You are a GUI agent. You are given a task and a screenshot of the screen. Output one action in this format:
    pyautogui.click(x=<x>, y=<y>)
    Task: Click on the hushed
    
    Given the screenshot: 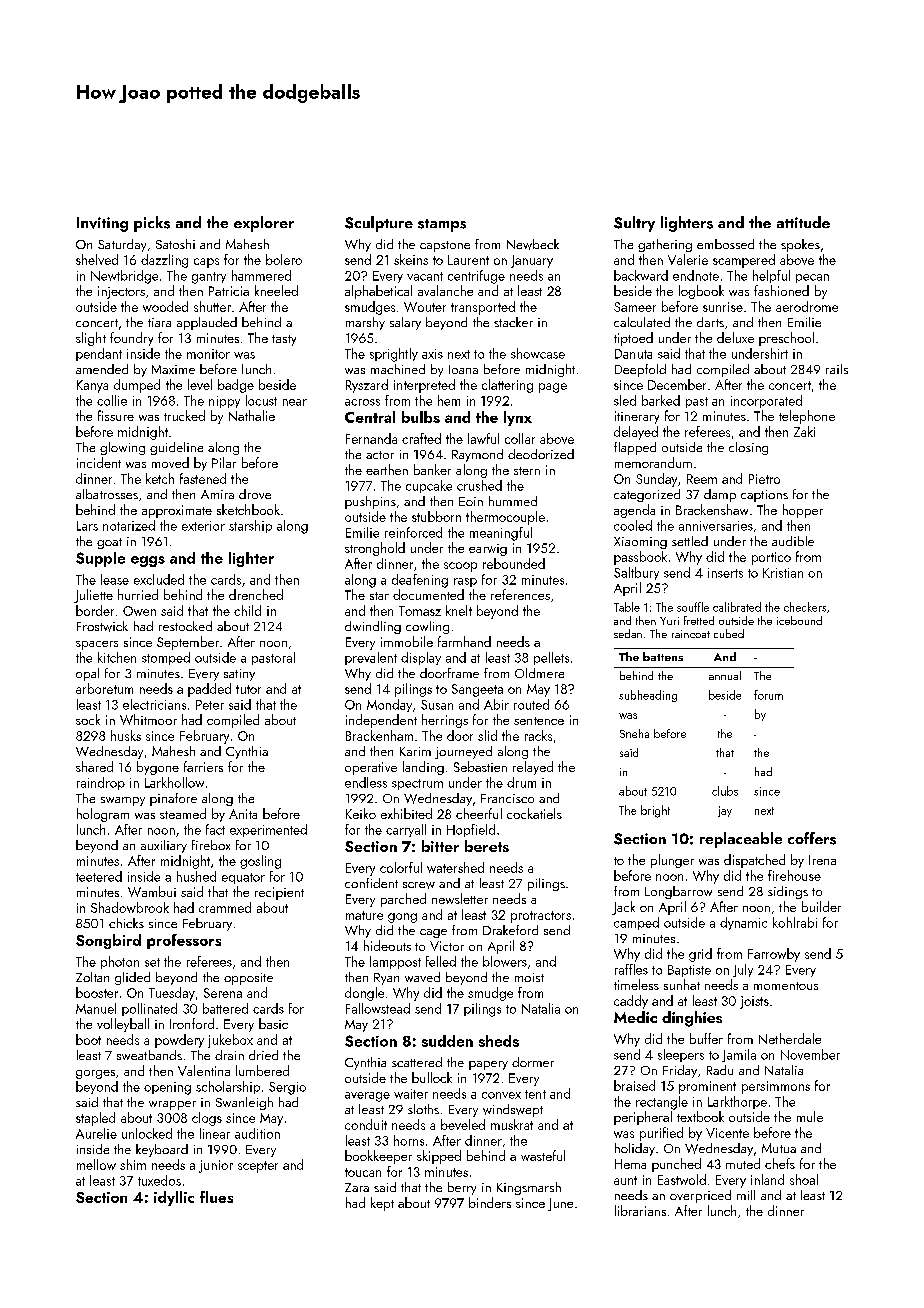 What is the action you would take?
    pyautogui.click(x=196, y=876)
